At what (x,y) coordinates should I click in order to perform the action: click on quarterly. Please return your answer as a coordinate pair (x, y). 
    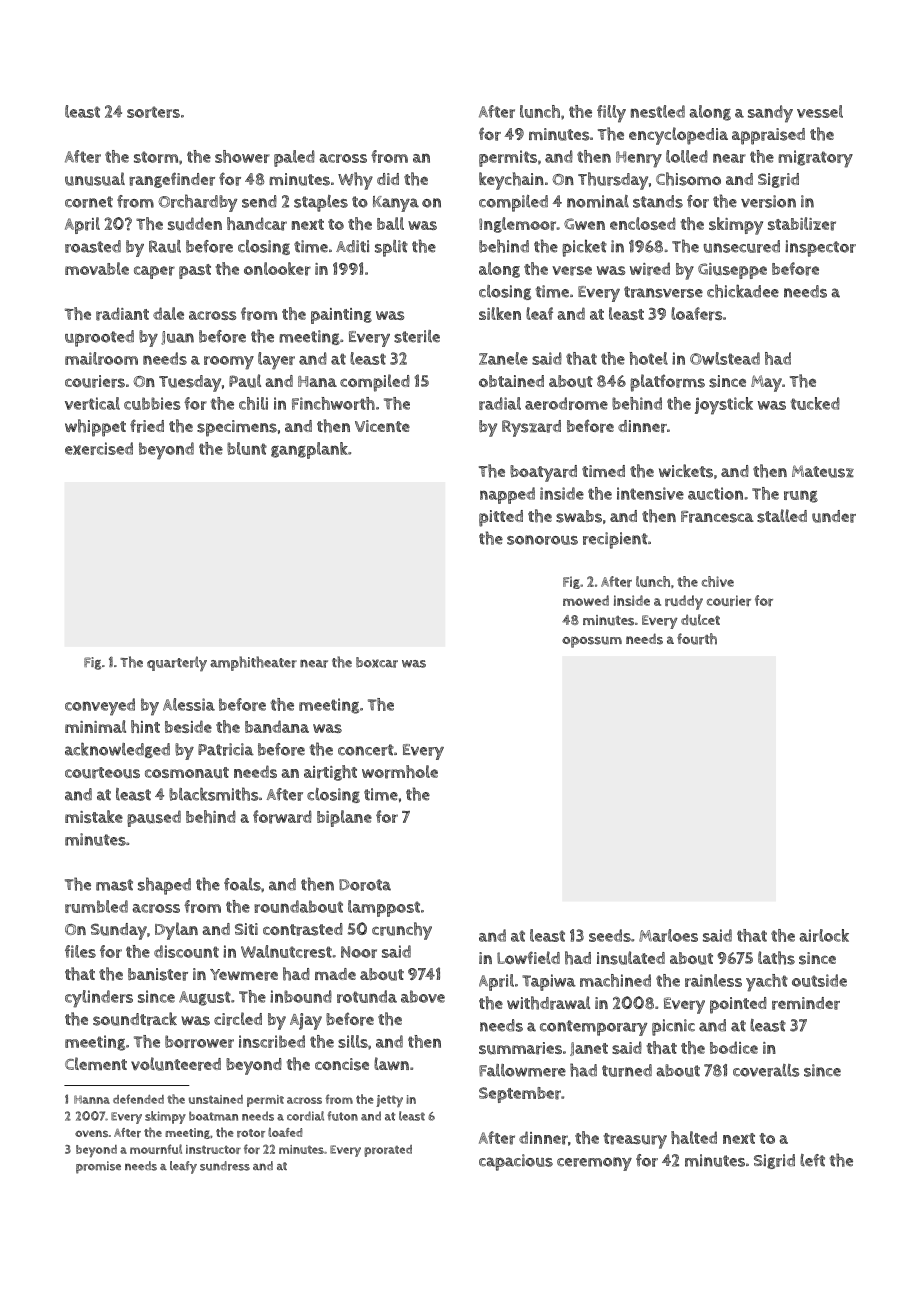
    Looking at the image, I should click on (177, 664).
